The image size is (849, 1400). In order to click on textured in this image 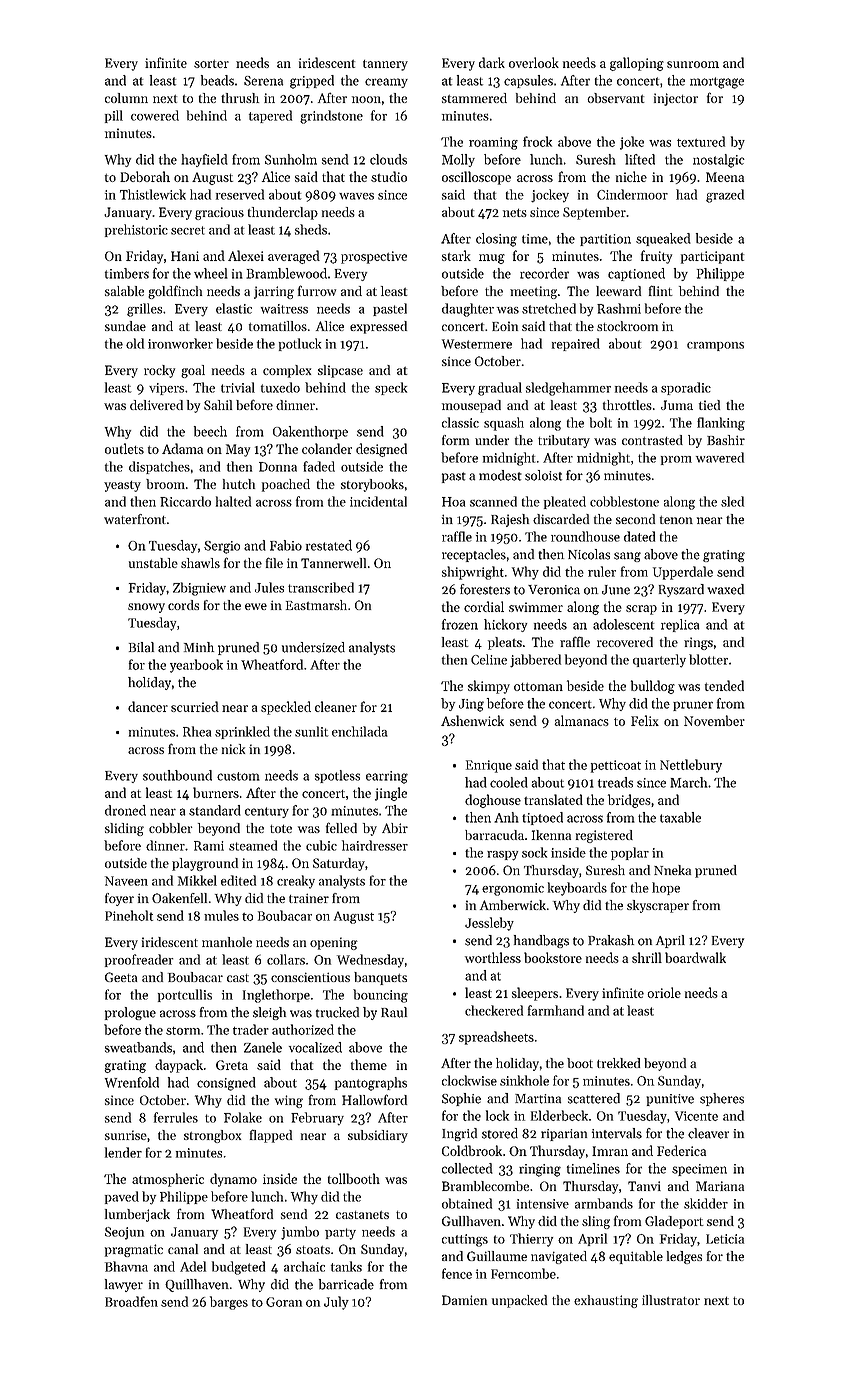, I will do `click(701, 141)`.
